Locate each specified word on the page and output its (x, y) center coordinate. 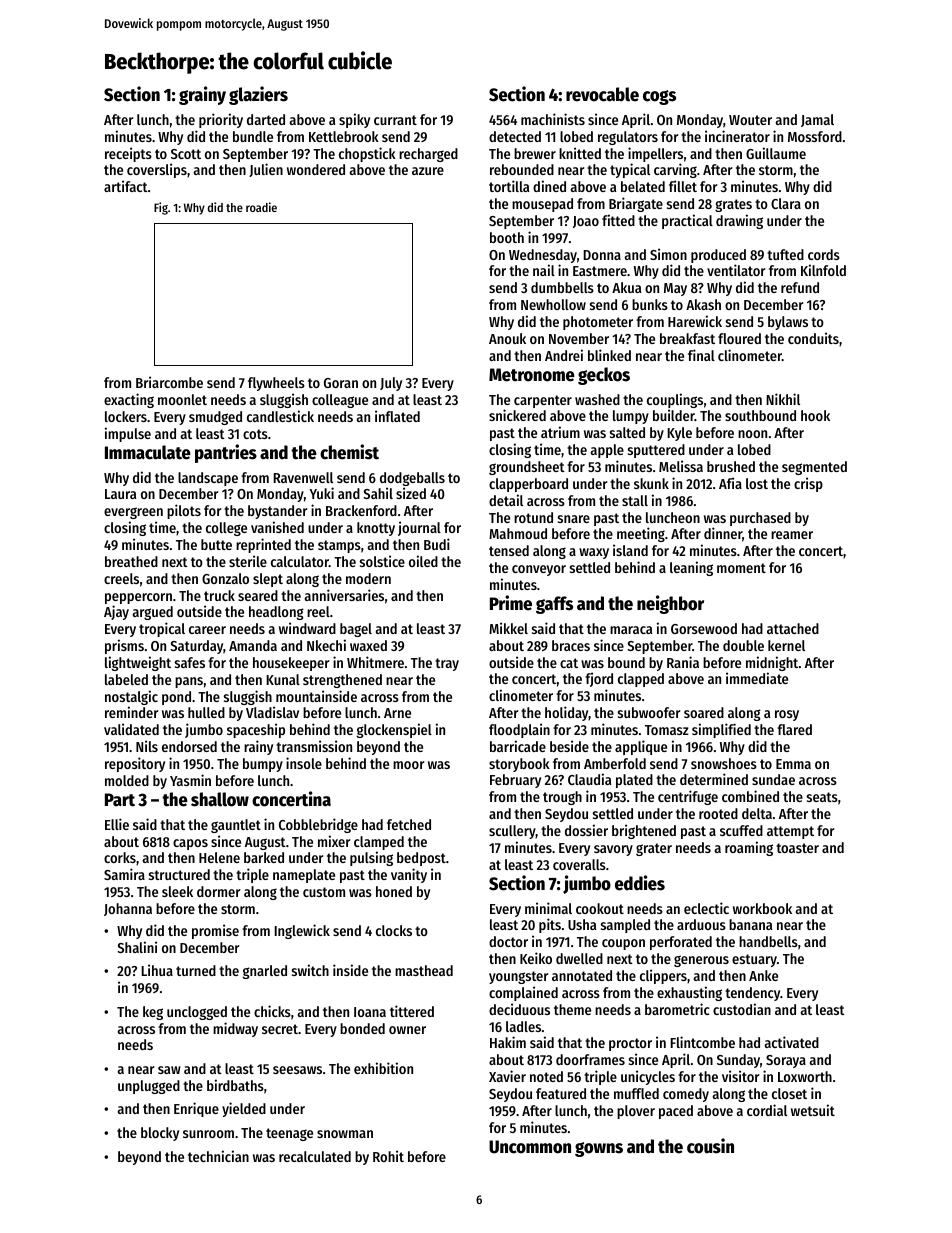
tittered (412, 1011)
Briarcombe (169, 382)
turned (196, 970)
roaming (749, 848)
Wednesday (543, 256)
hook (815, 415)
